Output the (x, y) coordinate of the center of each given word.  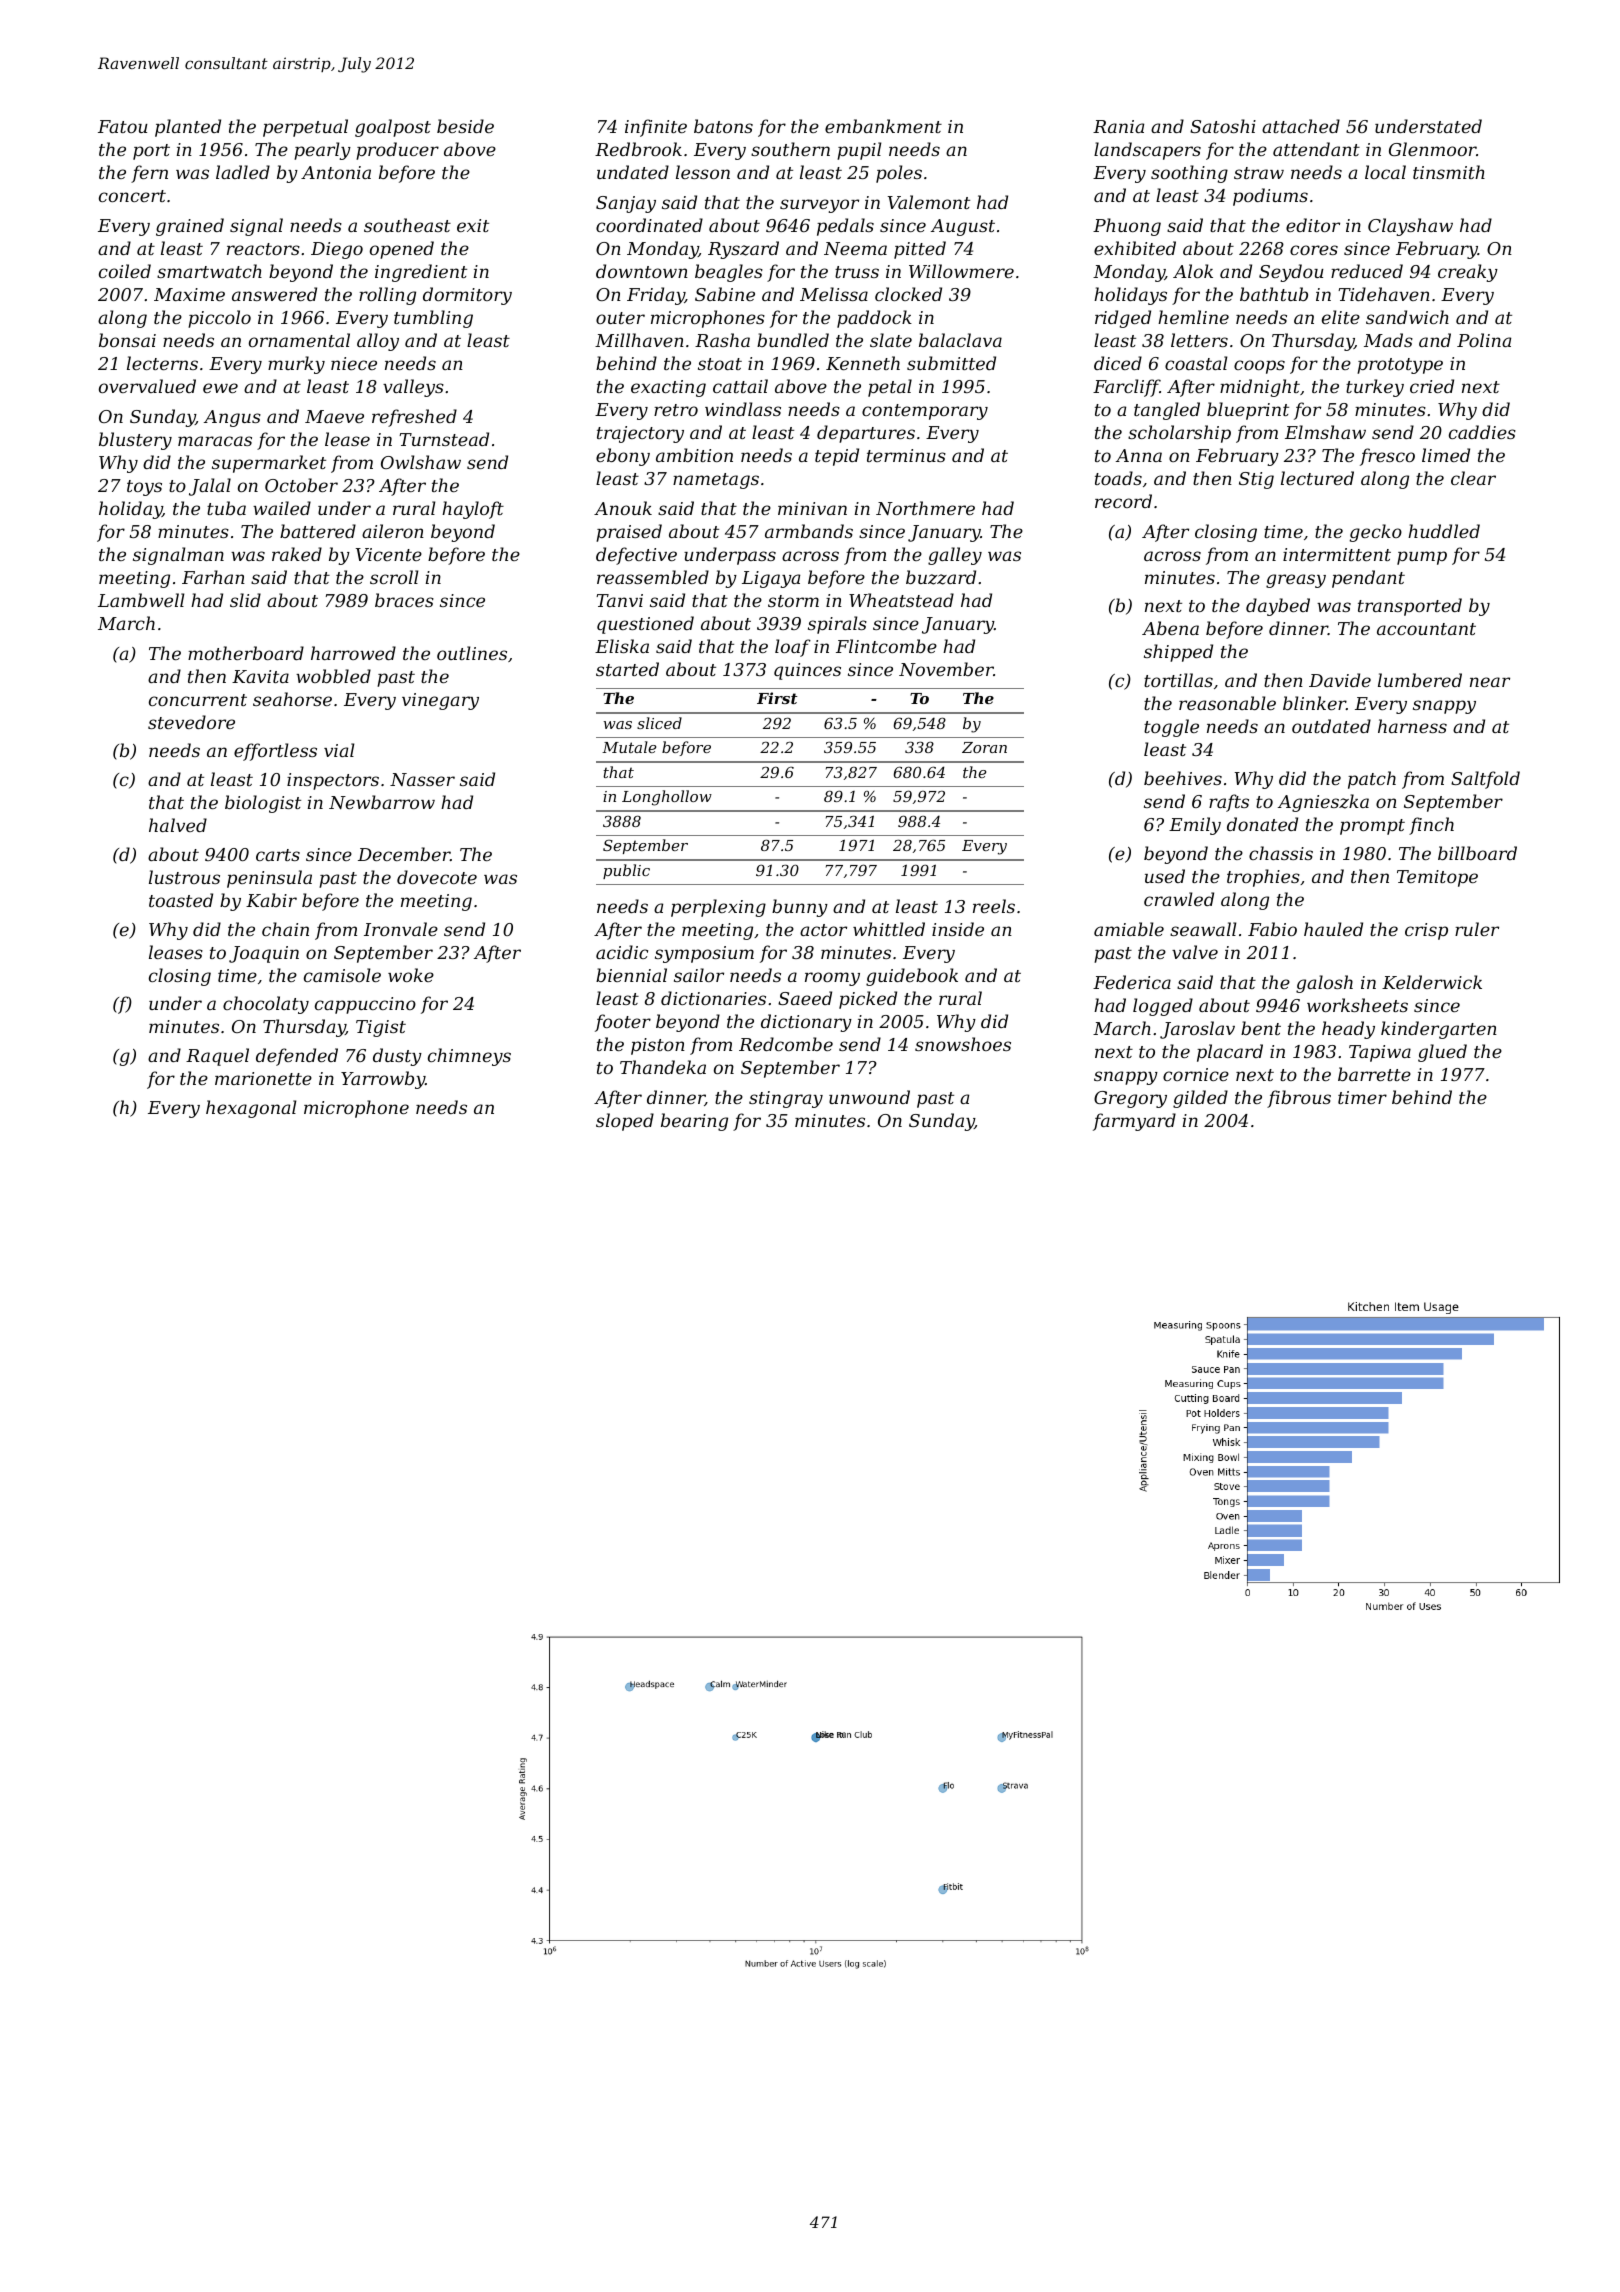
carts (278, 855)
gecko (1376, 533)
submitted (951, 363)
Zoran (984, 747)
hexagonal (251, 1109)
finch (1431, 826)
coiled (125, 271)
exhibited (1135, 248)
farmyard (1134, 1122)
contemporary (925, 412)
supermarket (269, 464)
